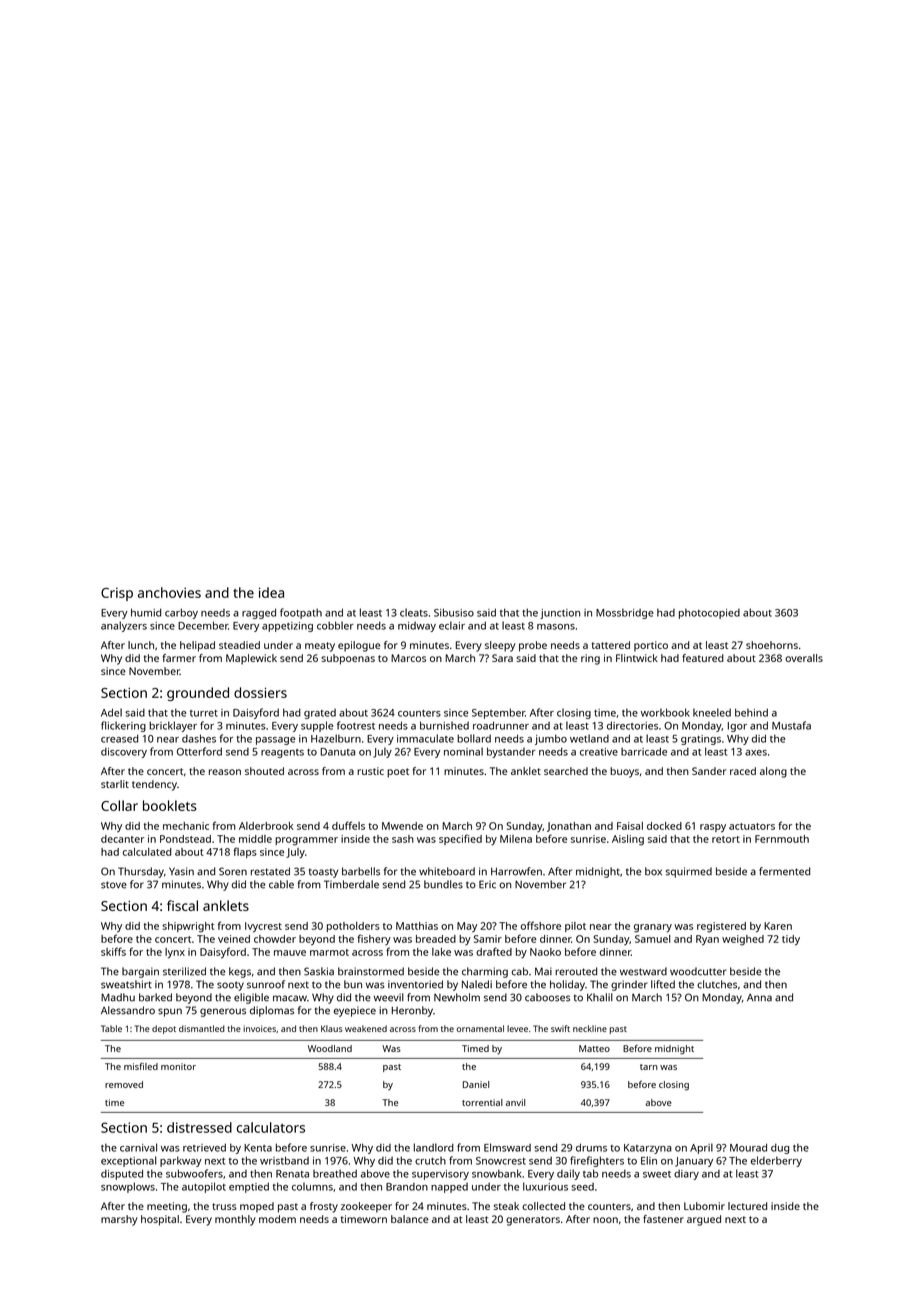 This screenshot has width=924, height=1308. What do you see at coordinates (791, 940) in the screenshot?
I see `tidy` at bounding box center [791, 940].
